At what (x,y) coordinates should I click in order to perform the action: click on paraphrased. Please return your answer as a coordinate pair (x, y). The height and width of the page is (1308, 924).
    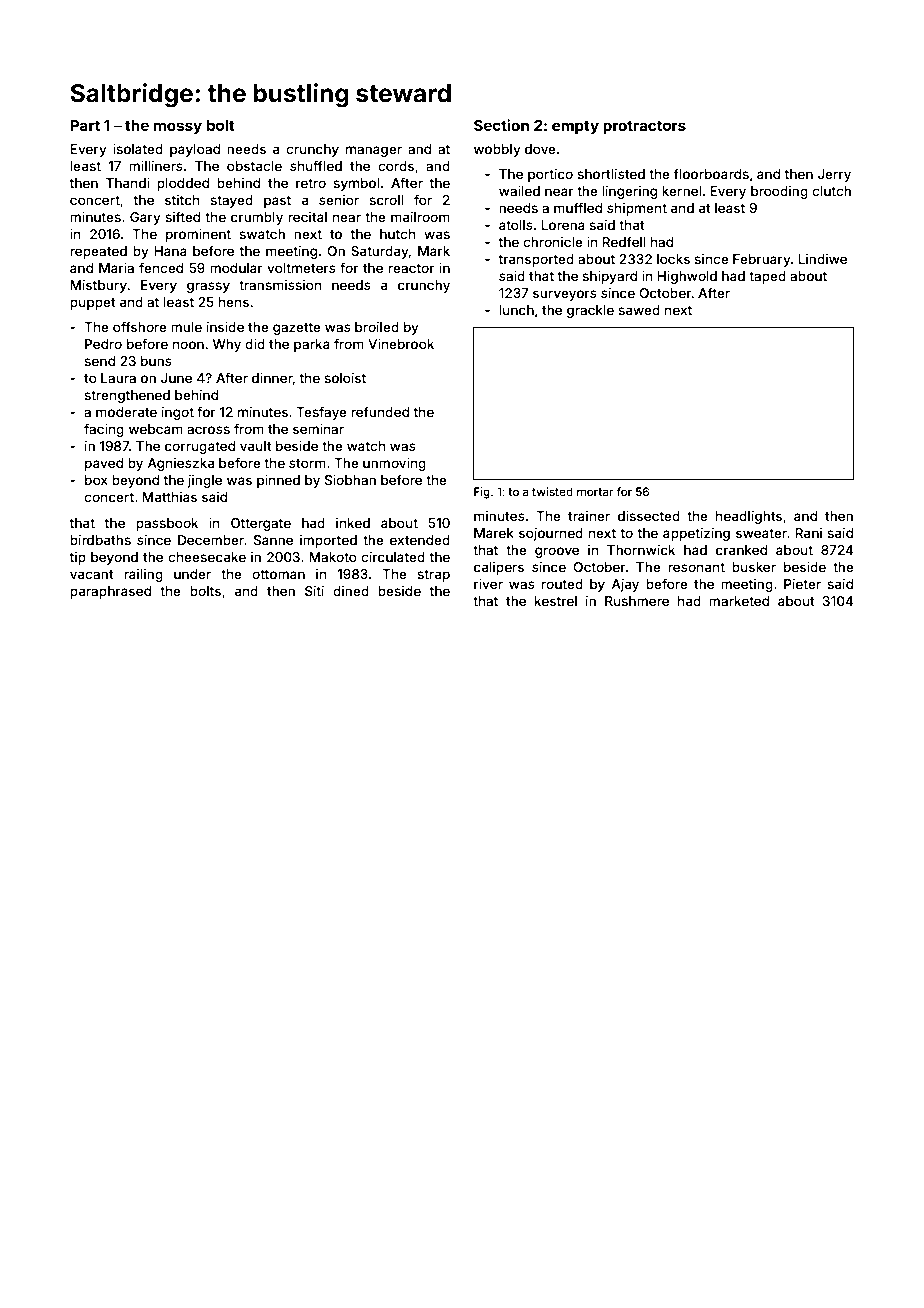
    Looking at the image, I should click on (110, 592).
